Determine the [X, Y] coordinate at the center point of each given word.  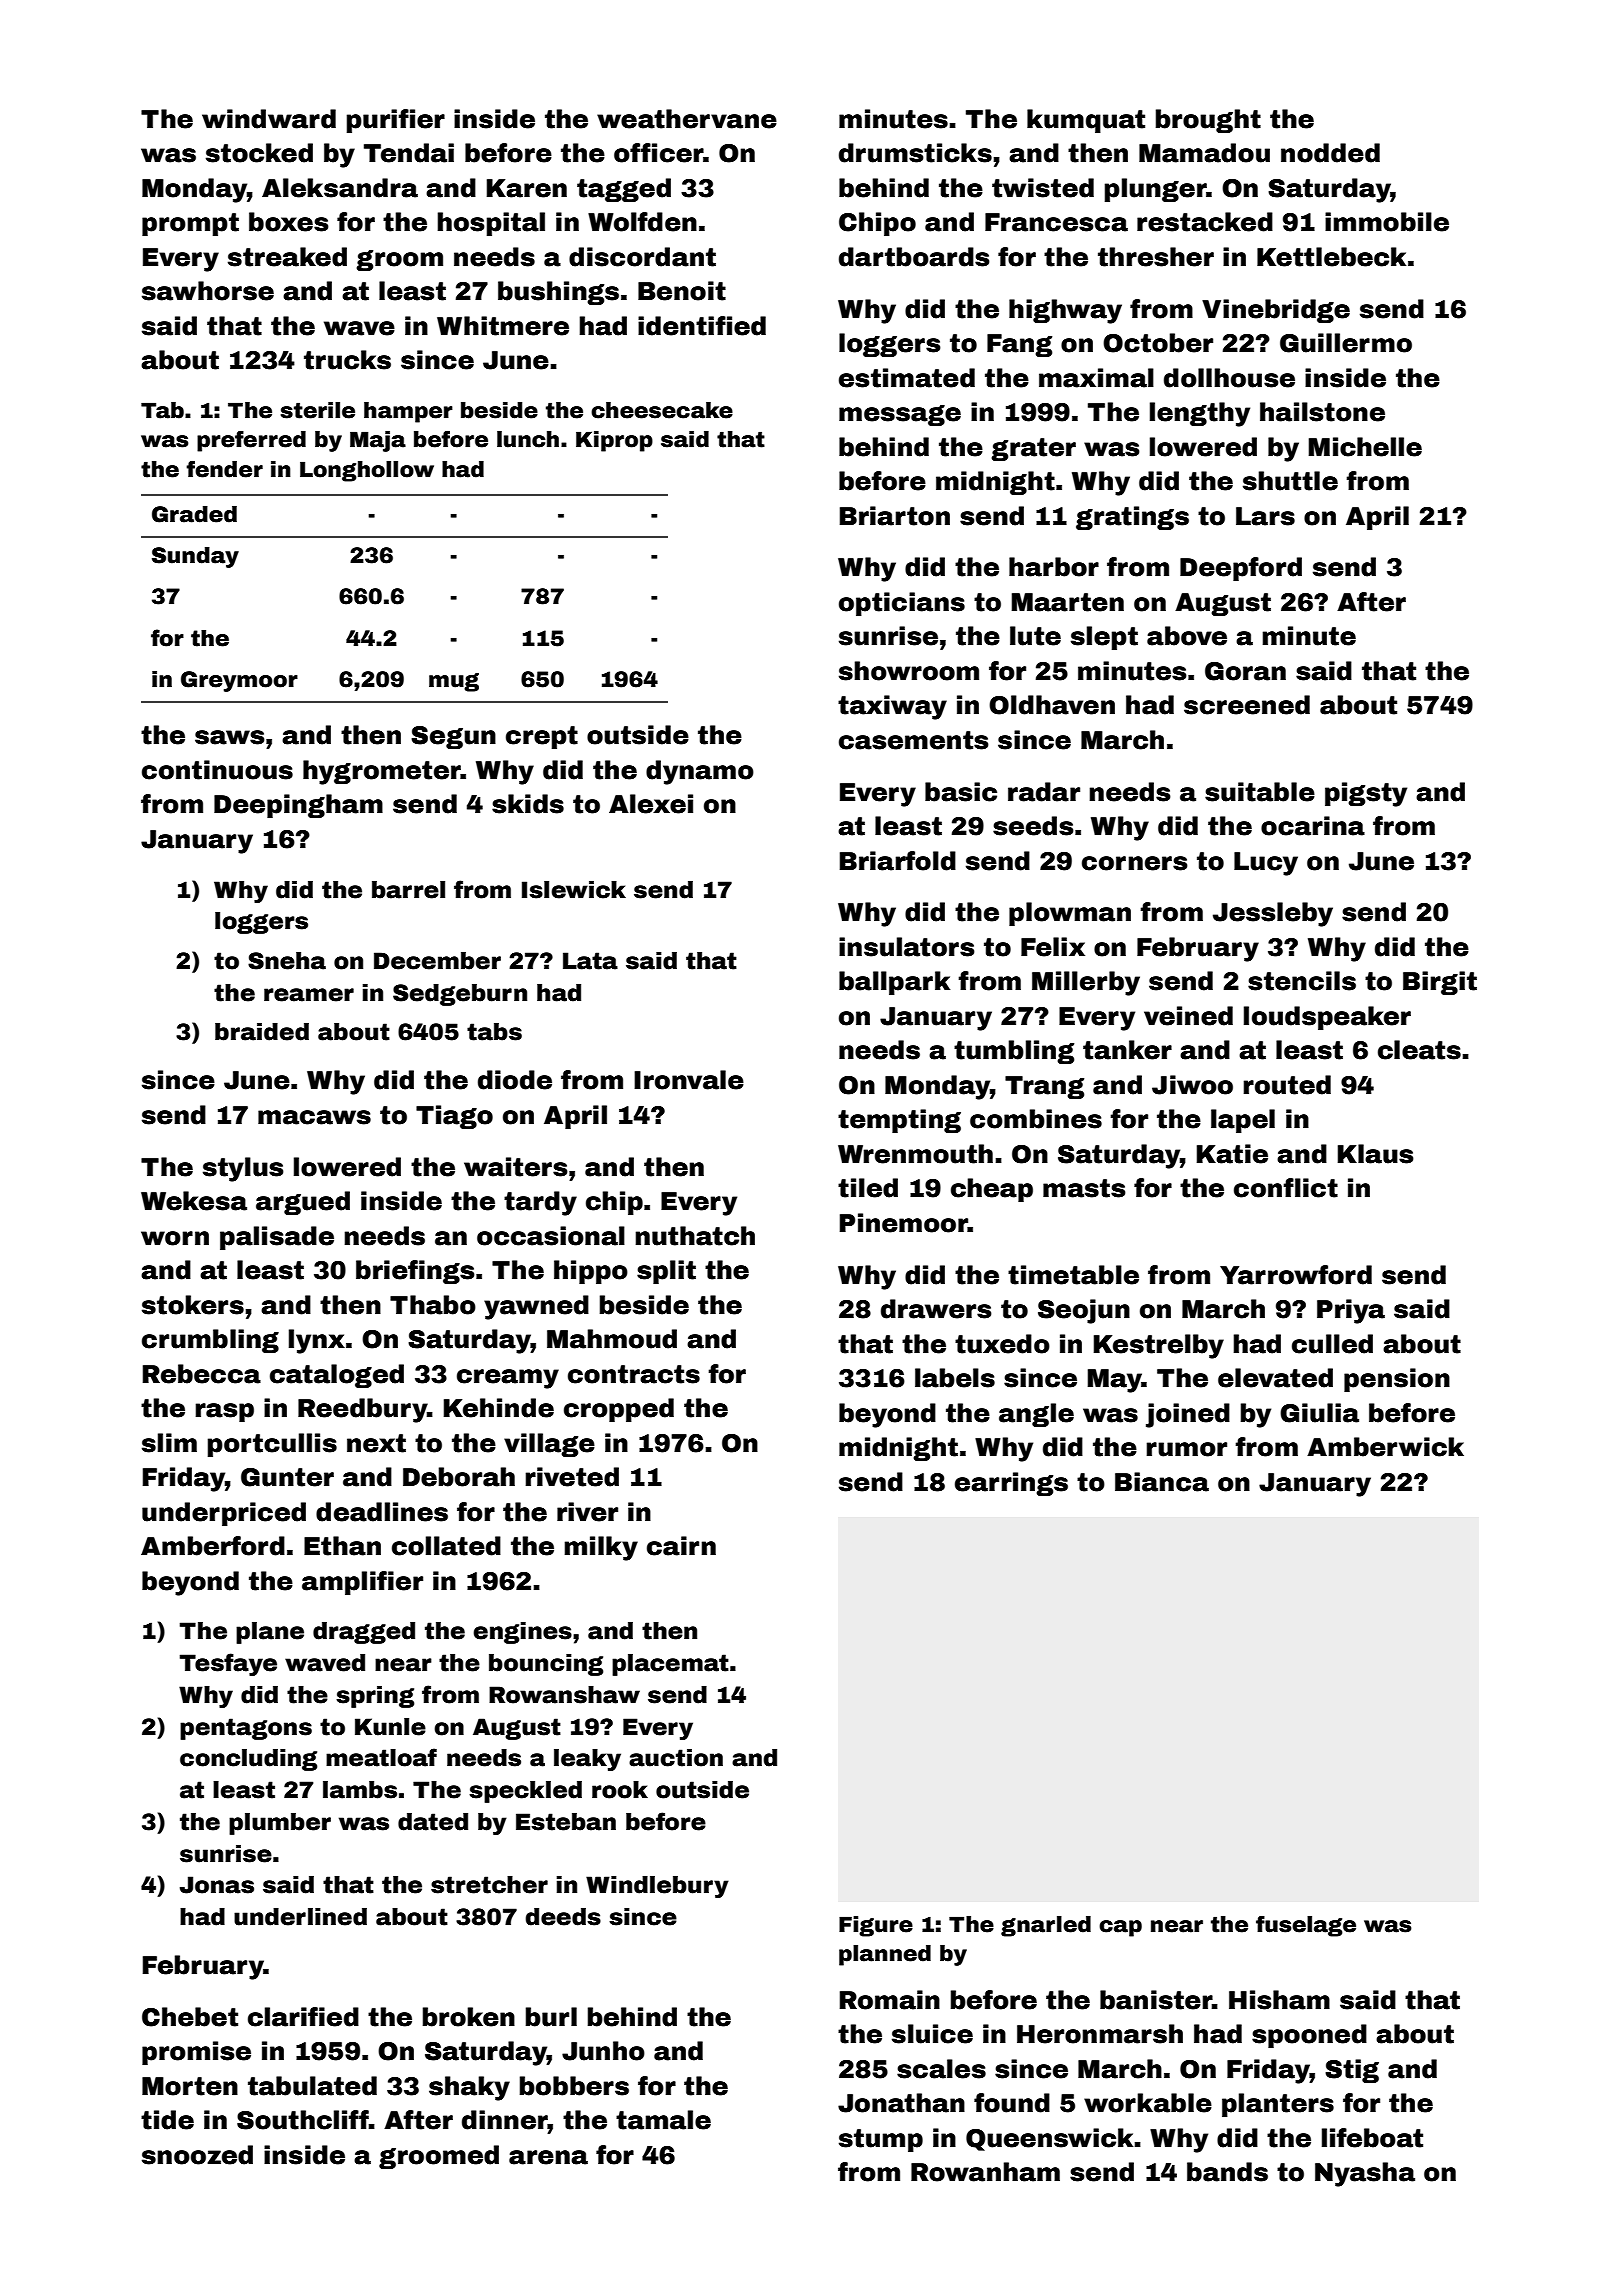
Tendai [409, 153]
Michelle [1365, 447]
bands [1227, 2172]
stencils [1302, 981]
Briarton [895, 516]
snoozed [197, 2155]
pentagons [246, 1729]
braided [262, 1032]
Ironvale [689, 1080]
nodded [1330, 153]
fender [224, 469]
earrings [1011, 1484]
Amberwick [1385, 1447]
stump [881, 2140]
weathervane [687, 119]
